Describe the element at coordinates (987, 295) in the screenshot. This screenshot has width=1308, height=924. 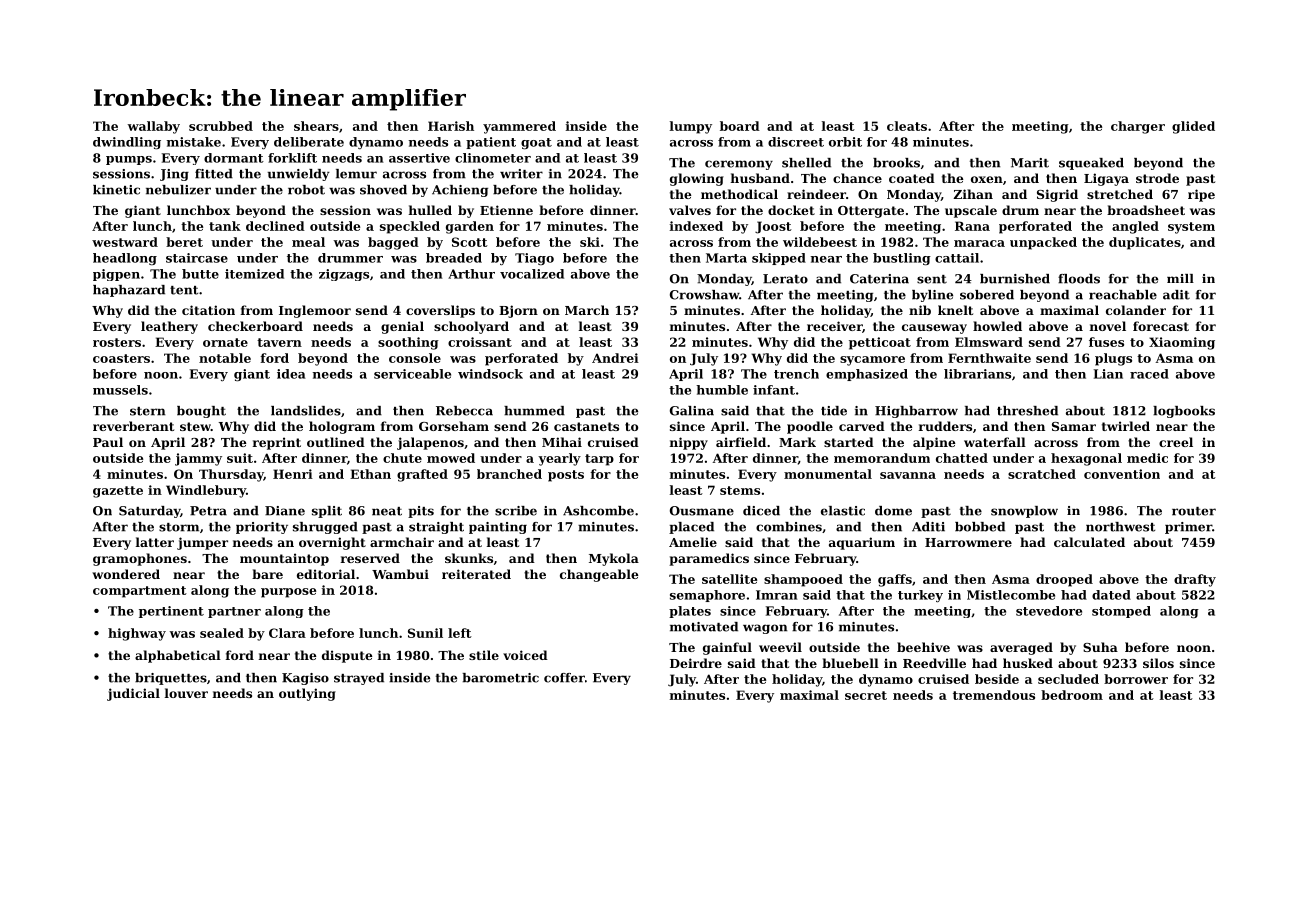
I see `sobered` at that location.
